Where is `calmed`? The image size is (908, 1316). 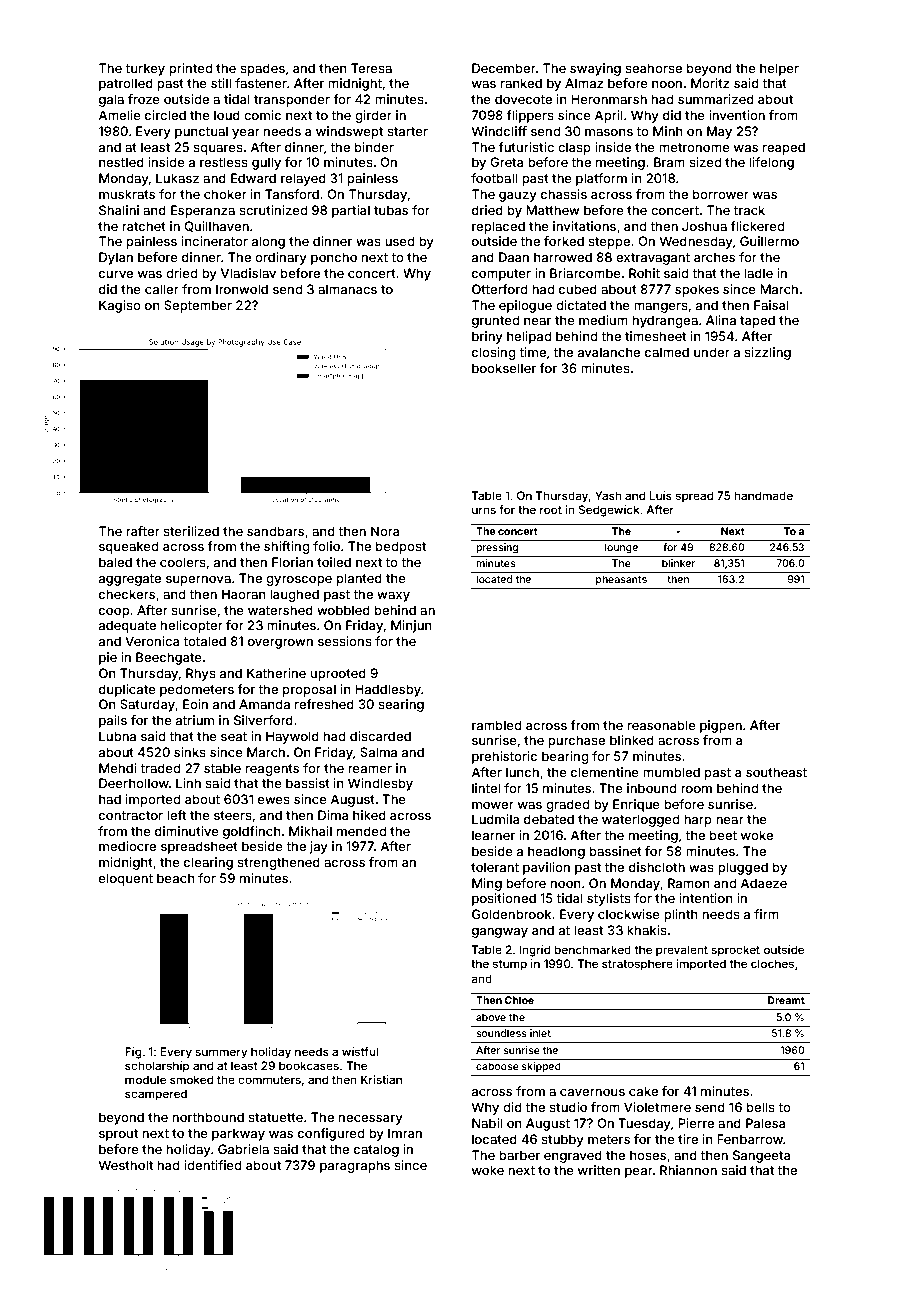
calmed is located at coordinates (667, 352).
